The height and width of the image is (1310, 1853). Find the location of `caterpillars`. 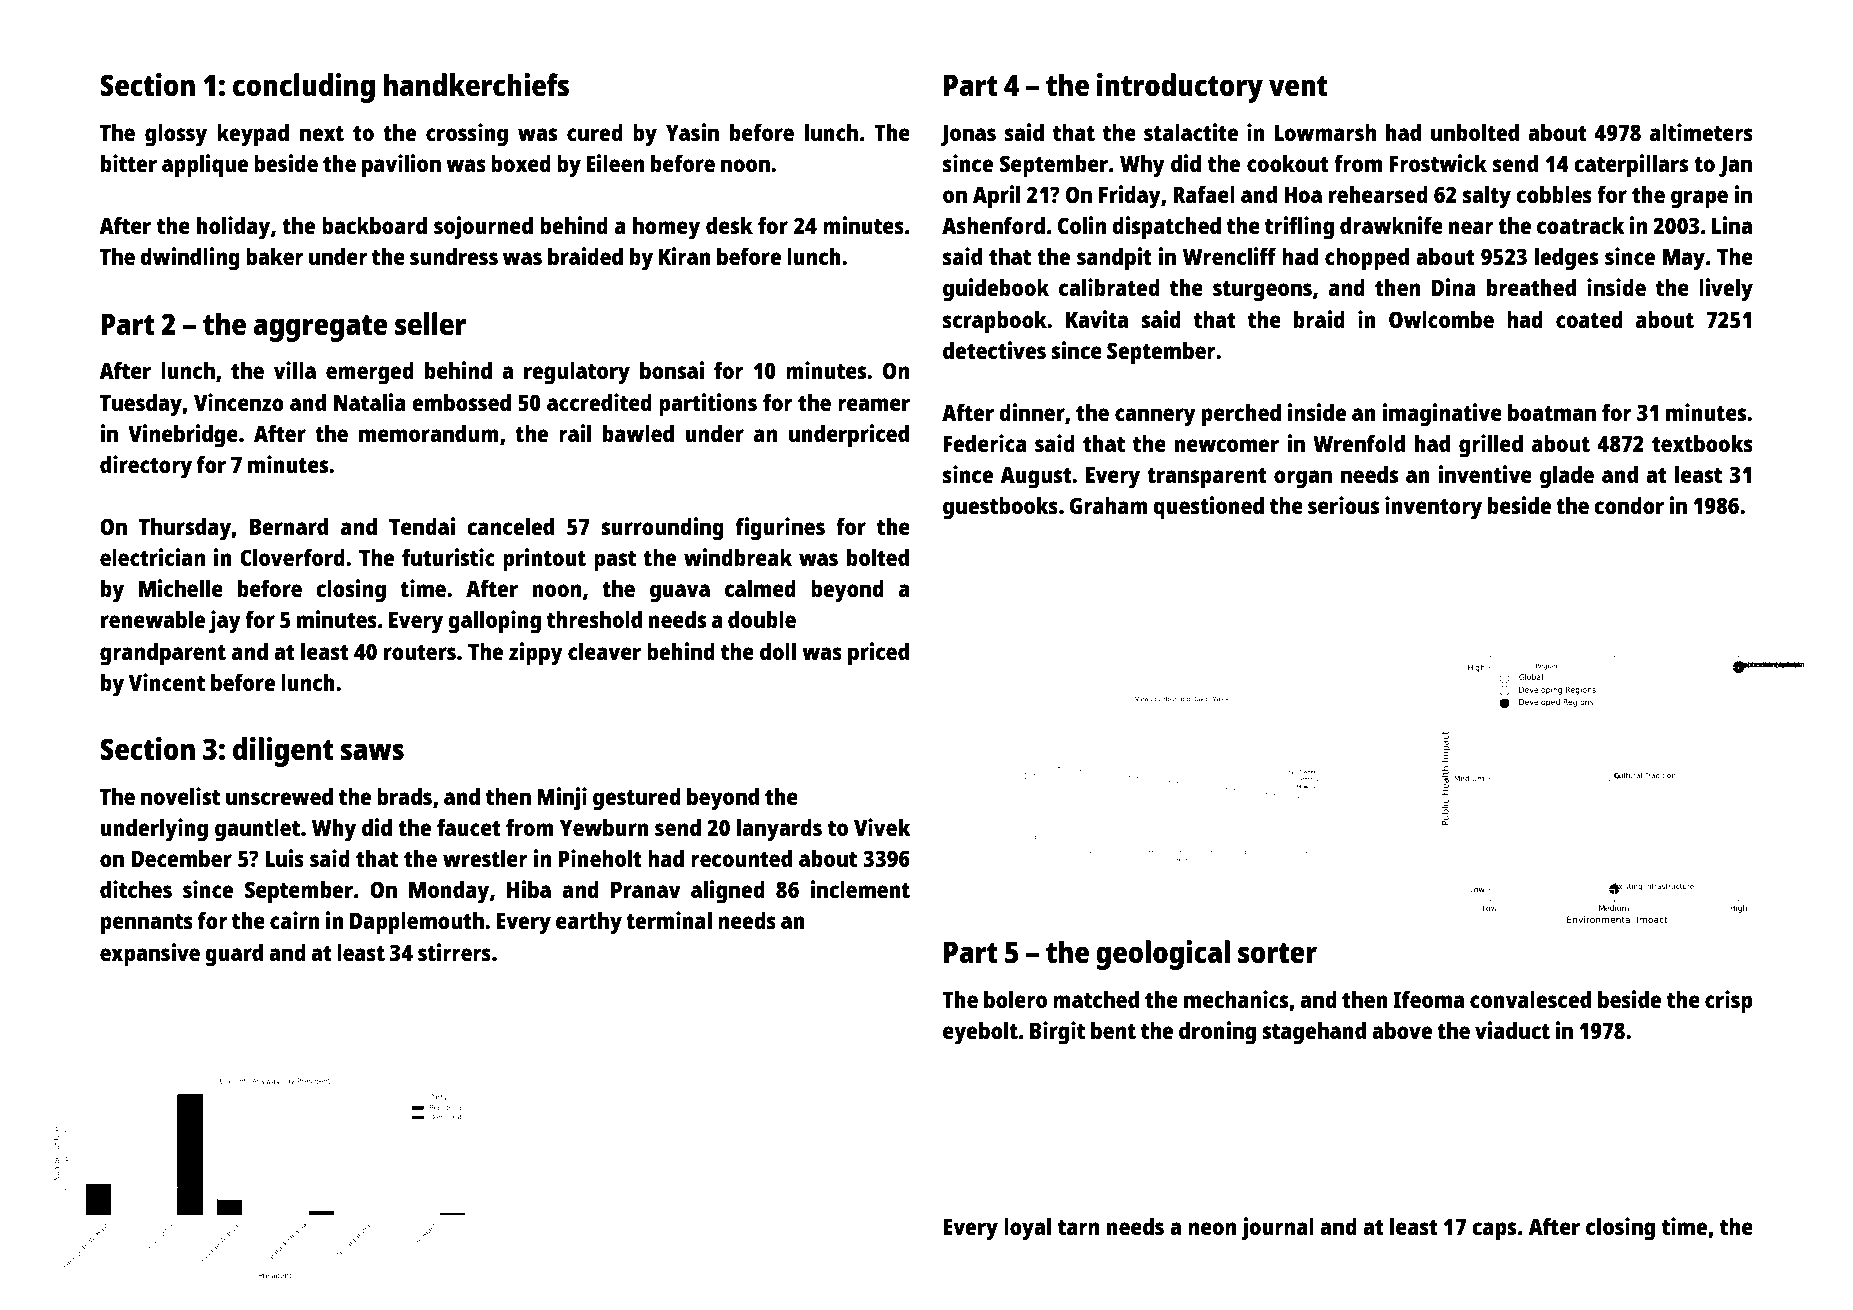

caterpillars is located at coordinates (1631, 166).
